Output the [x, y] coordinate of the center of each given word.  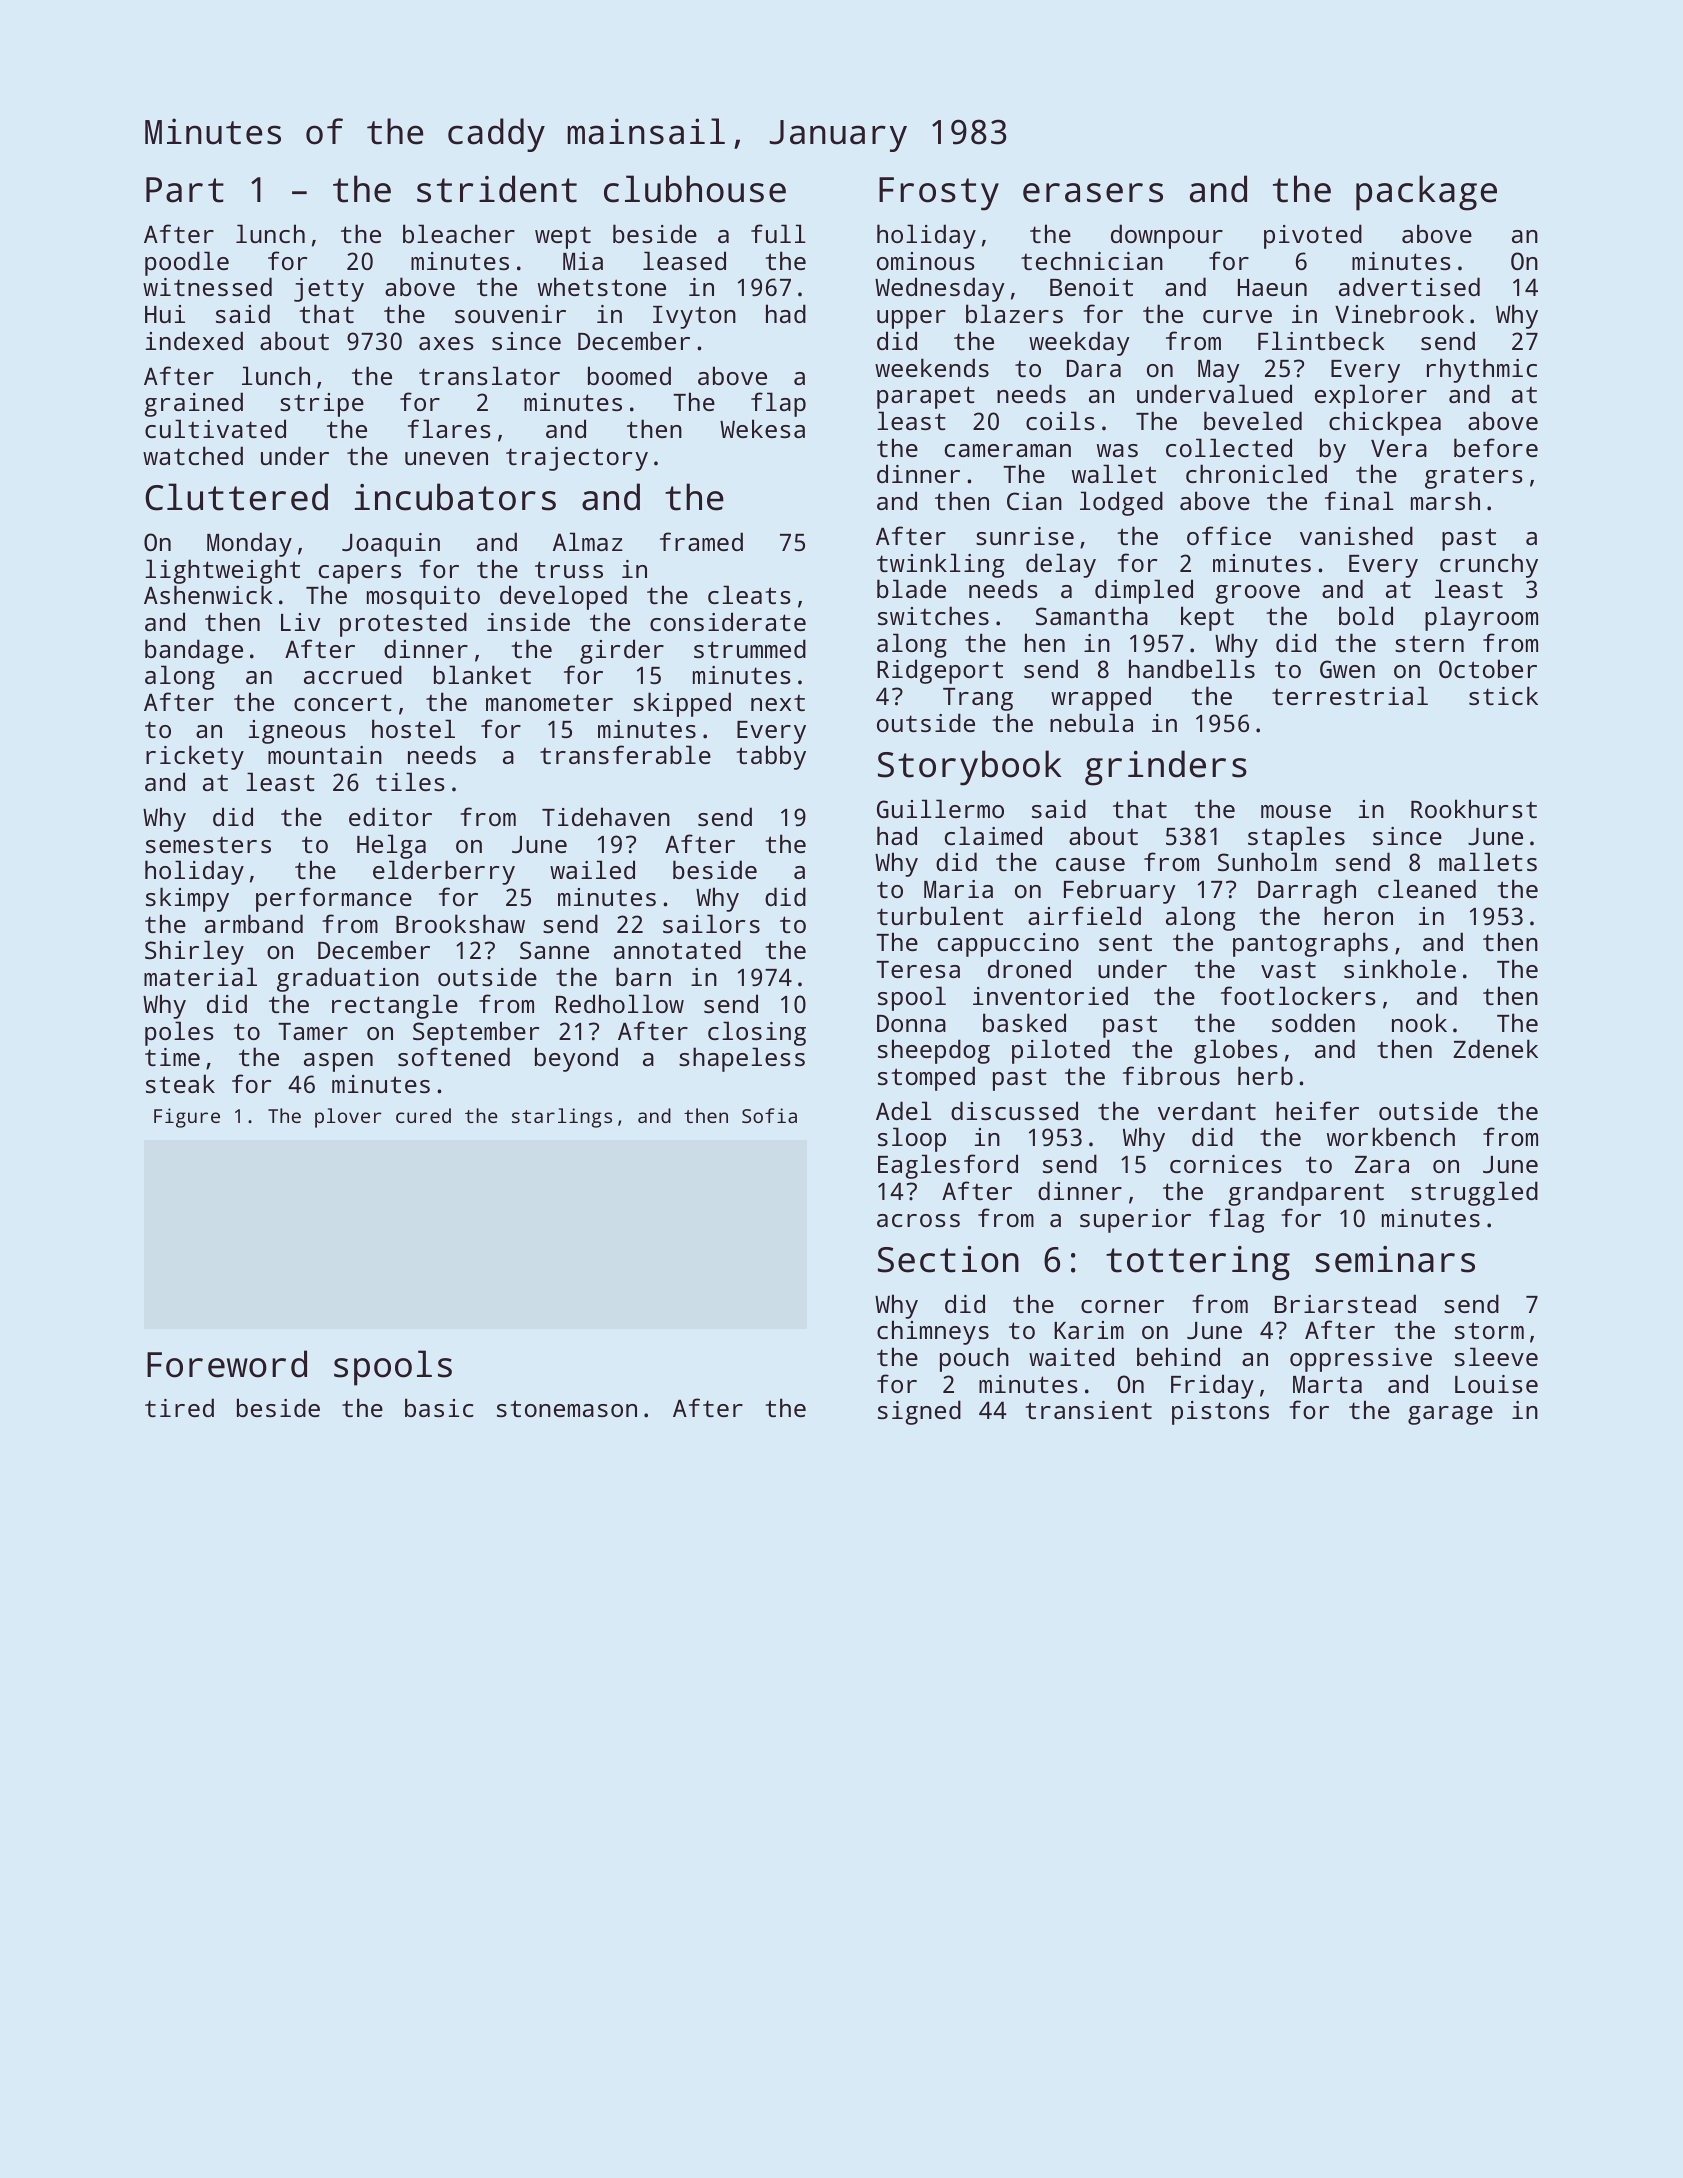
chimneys [933, 1332]
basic [439, 1407]
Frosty [939, 194]
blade [911, 588]
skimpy [187, 899]
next [778, 703]
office [1229, 535]
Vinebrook [1399, 313]
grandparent [1306, 1193]
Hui [165, 314]
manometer [549, 702]
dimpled [1144, 591]
